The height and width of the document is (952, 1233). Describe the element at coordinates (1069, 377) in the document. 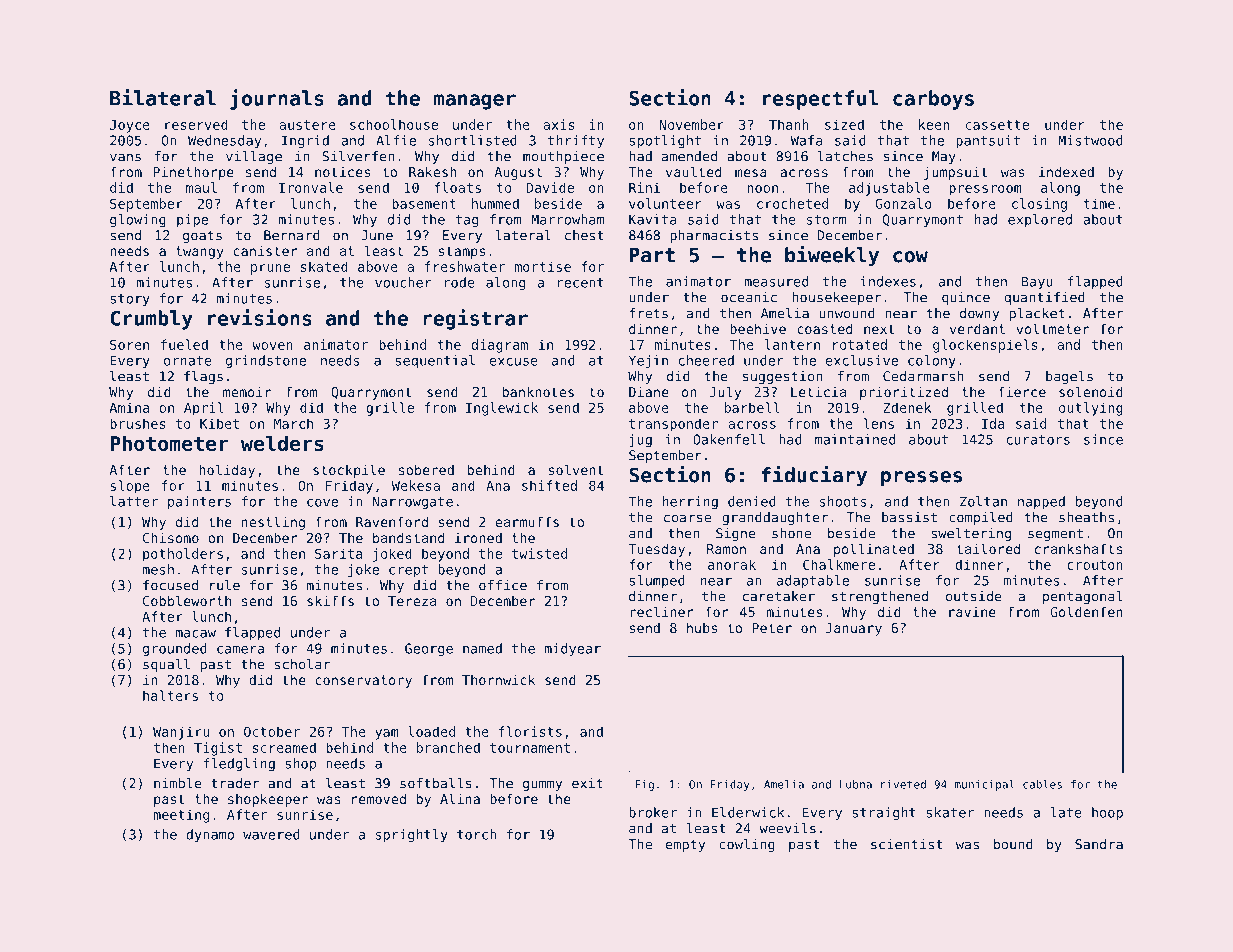

I see `bagels` at that location.
